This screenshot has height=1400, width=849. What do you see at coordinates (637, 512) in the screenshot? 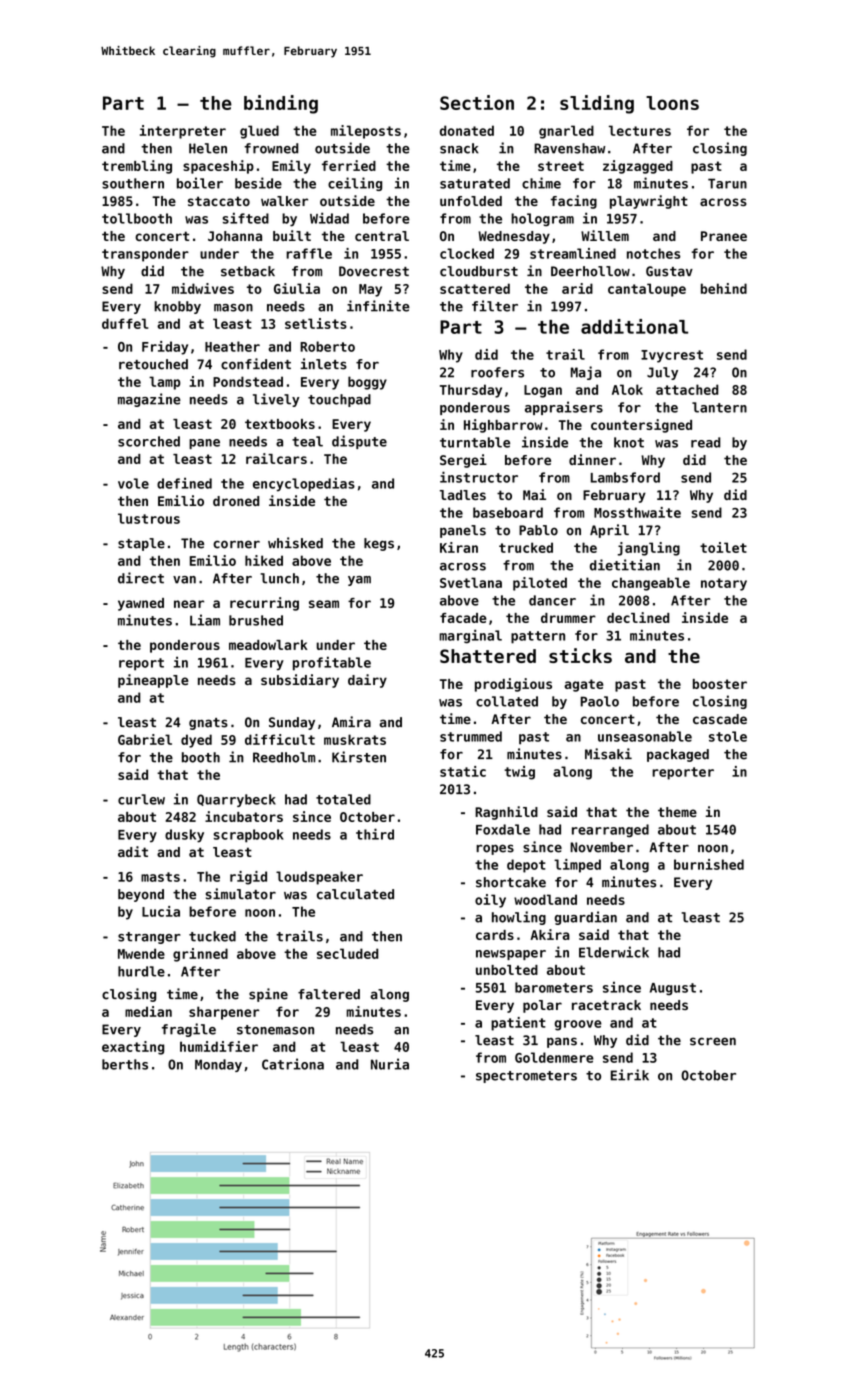
I see `Mossthwaite` at bounding box center [637, 512].
